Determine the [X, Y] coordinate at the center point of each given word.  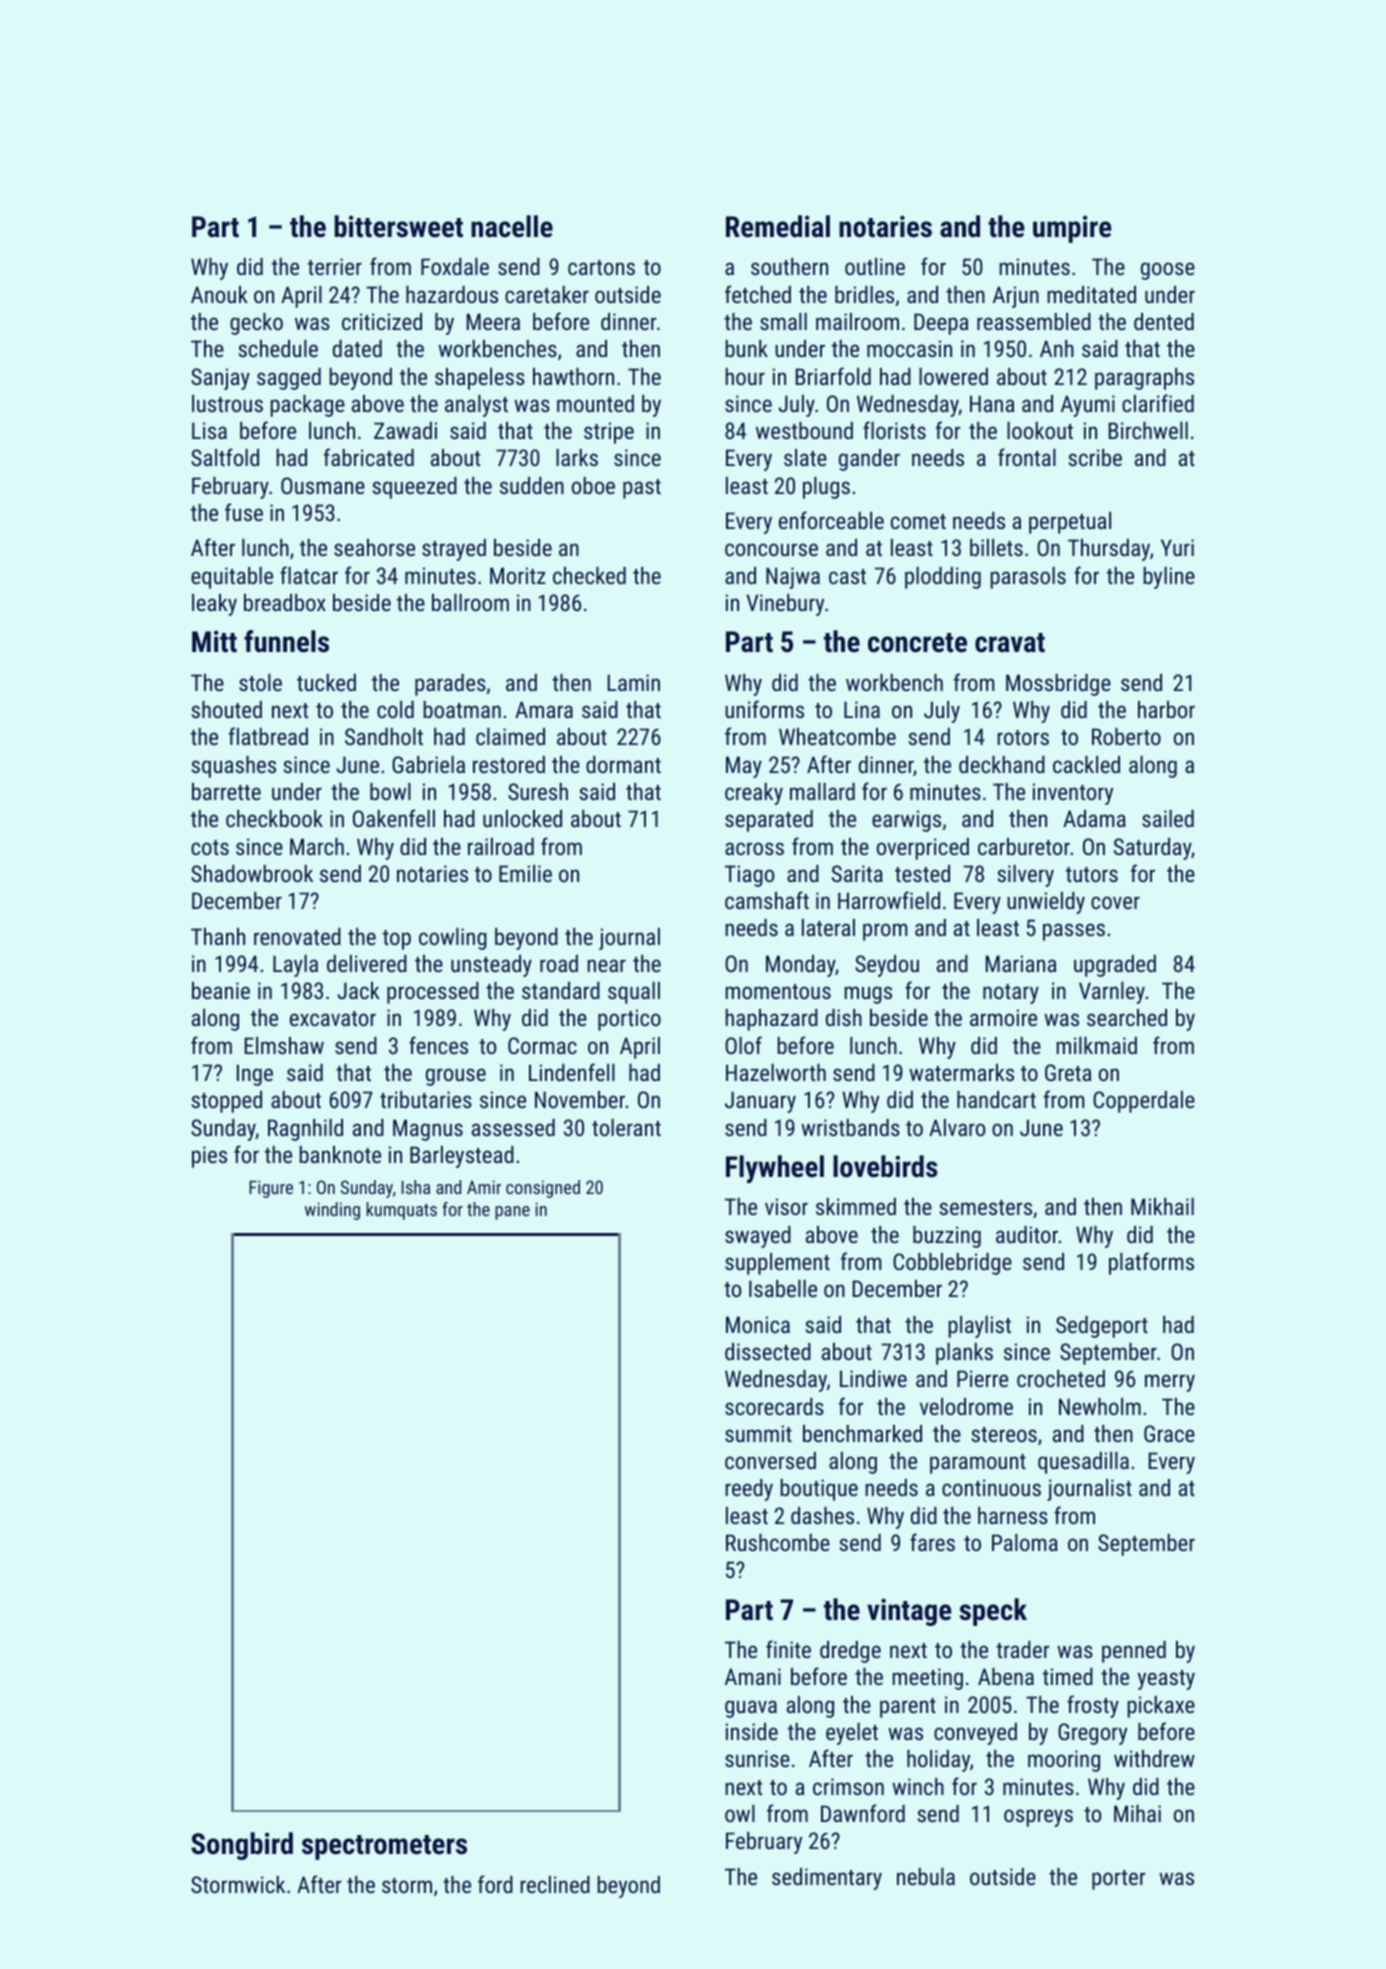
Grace [1169, 1433]
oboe [593, 485]
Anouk [219, 294]
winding [332, 1211]
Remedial [778, 226]
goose [1168, 271]
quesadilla [1083, 1463]
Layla [295, 966]
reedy [749, 1490]
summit [758, 1433]
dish [844, 1017]
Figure [271, 1189]
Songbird [242, 1846]
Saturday [1152, 849]
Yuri [1177, 547]
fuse [244, 512]
